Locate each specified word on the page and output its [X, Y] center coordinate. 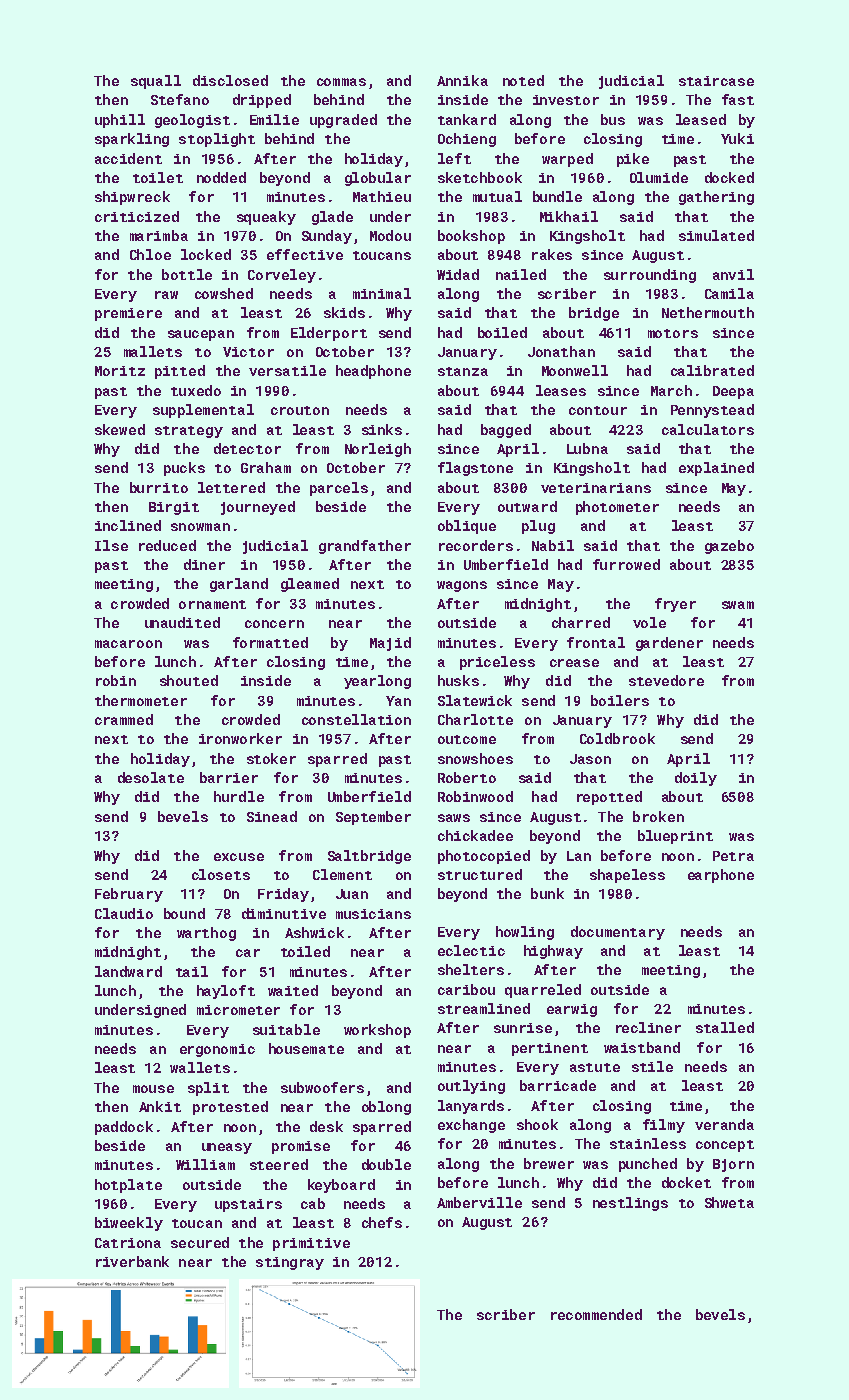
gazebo [729, 547]
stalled [725, 1027]
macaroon [128, 644]
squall [156, 82]
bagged [506, 431]
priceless [497, 663]
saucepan [201, 335]
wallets [200, 1067]
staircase [716, 81]
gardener [669, 644]
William [205, 1164]
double [386, 1164]
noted [523, 80]
